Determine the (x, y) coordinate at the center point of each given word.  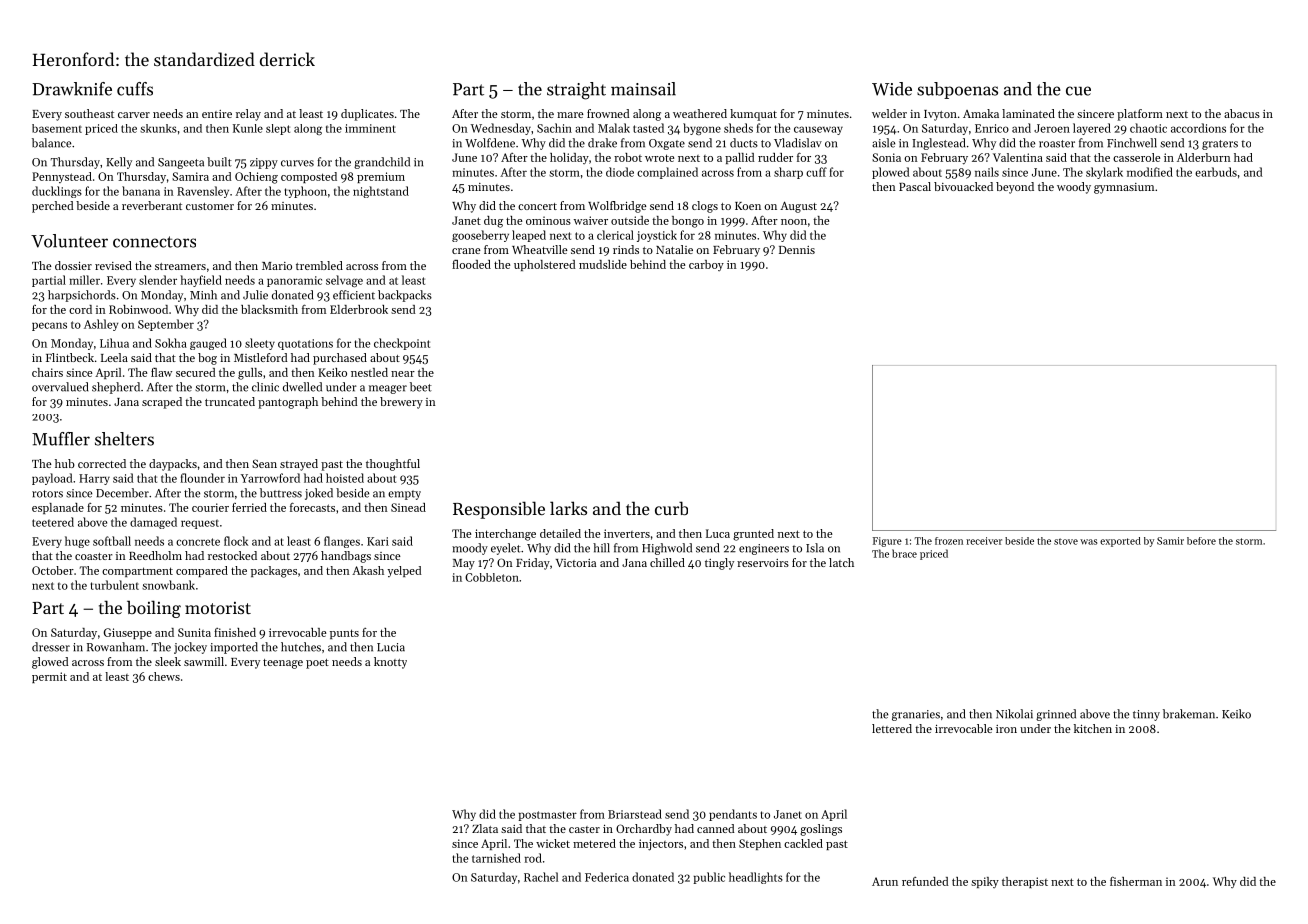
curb (671, 508)
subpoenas (957, 90)
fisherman (1136, 881)
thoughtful (393, 465)
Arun (885, 881)
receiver (984, 541)
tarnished (496, 858)
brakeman (1189, 714)
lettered (892, 728)
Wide (892, 89)
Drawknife (72, 89)
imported (234, 648)
